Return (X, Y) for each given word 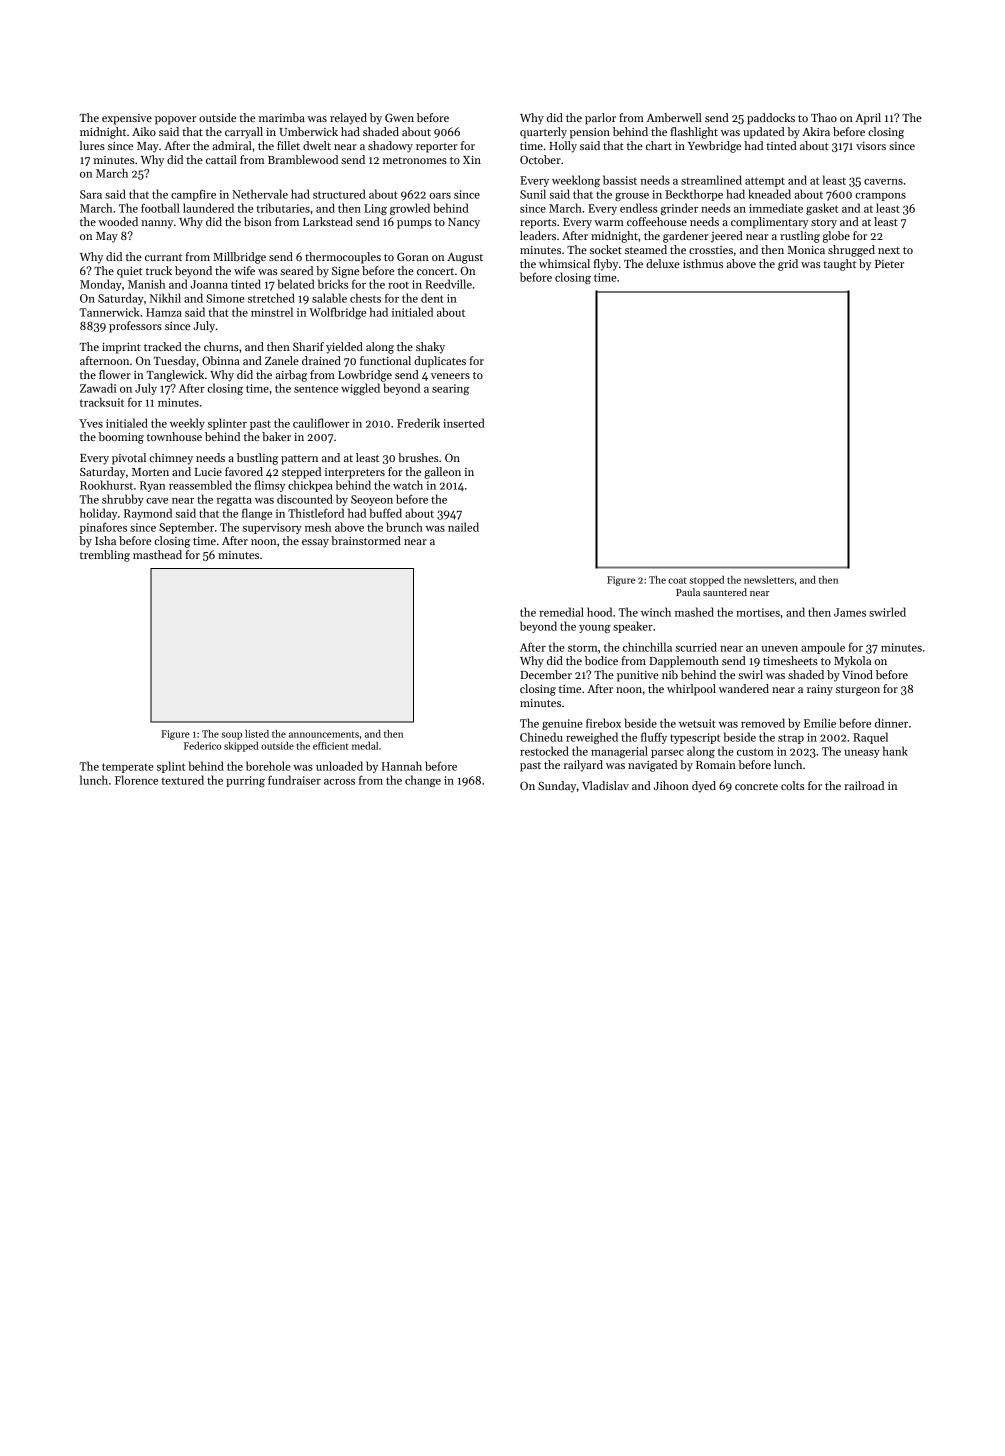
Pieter (889, 264)
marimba (282, 117)
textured (183, 780)
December (546, 674)
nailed (463, 527)
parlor (600, 119)
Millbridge (239, 258)
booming (121, 438)
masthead (157, 554)
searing (450, 389)
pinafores (103, 528)
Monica (806, 250)
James (850, 612)
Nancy (464, 223)
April (868, 119)
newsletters (769, 580)
